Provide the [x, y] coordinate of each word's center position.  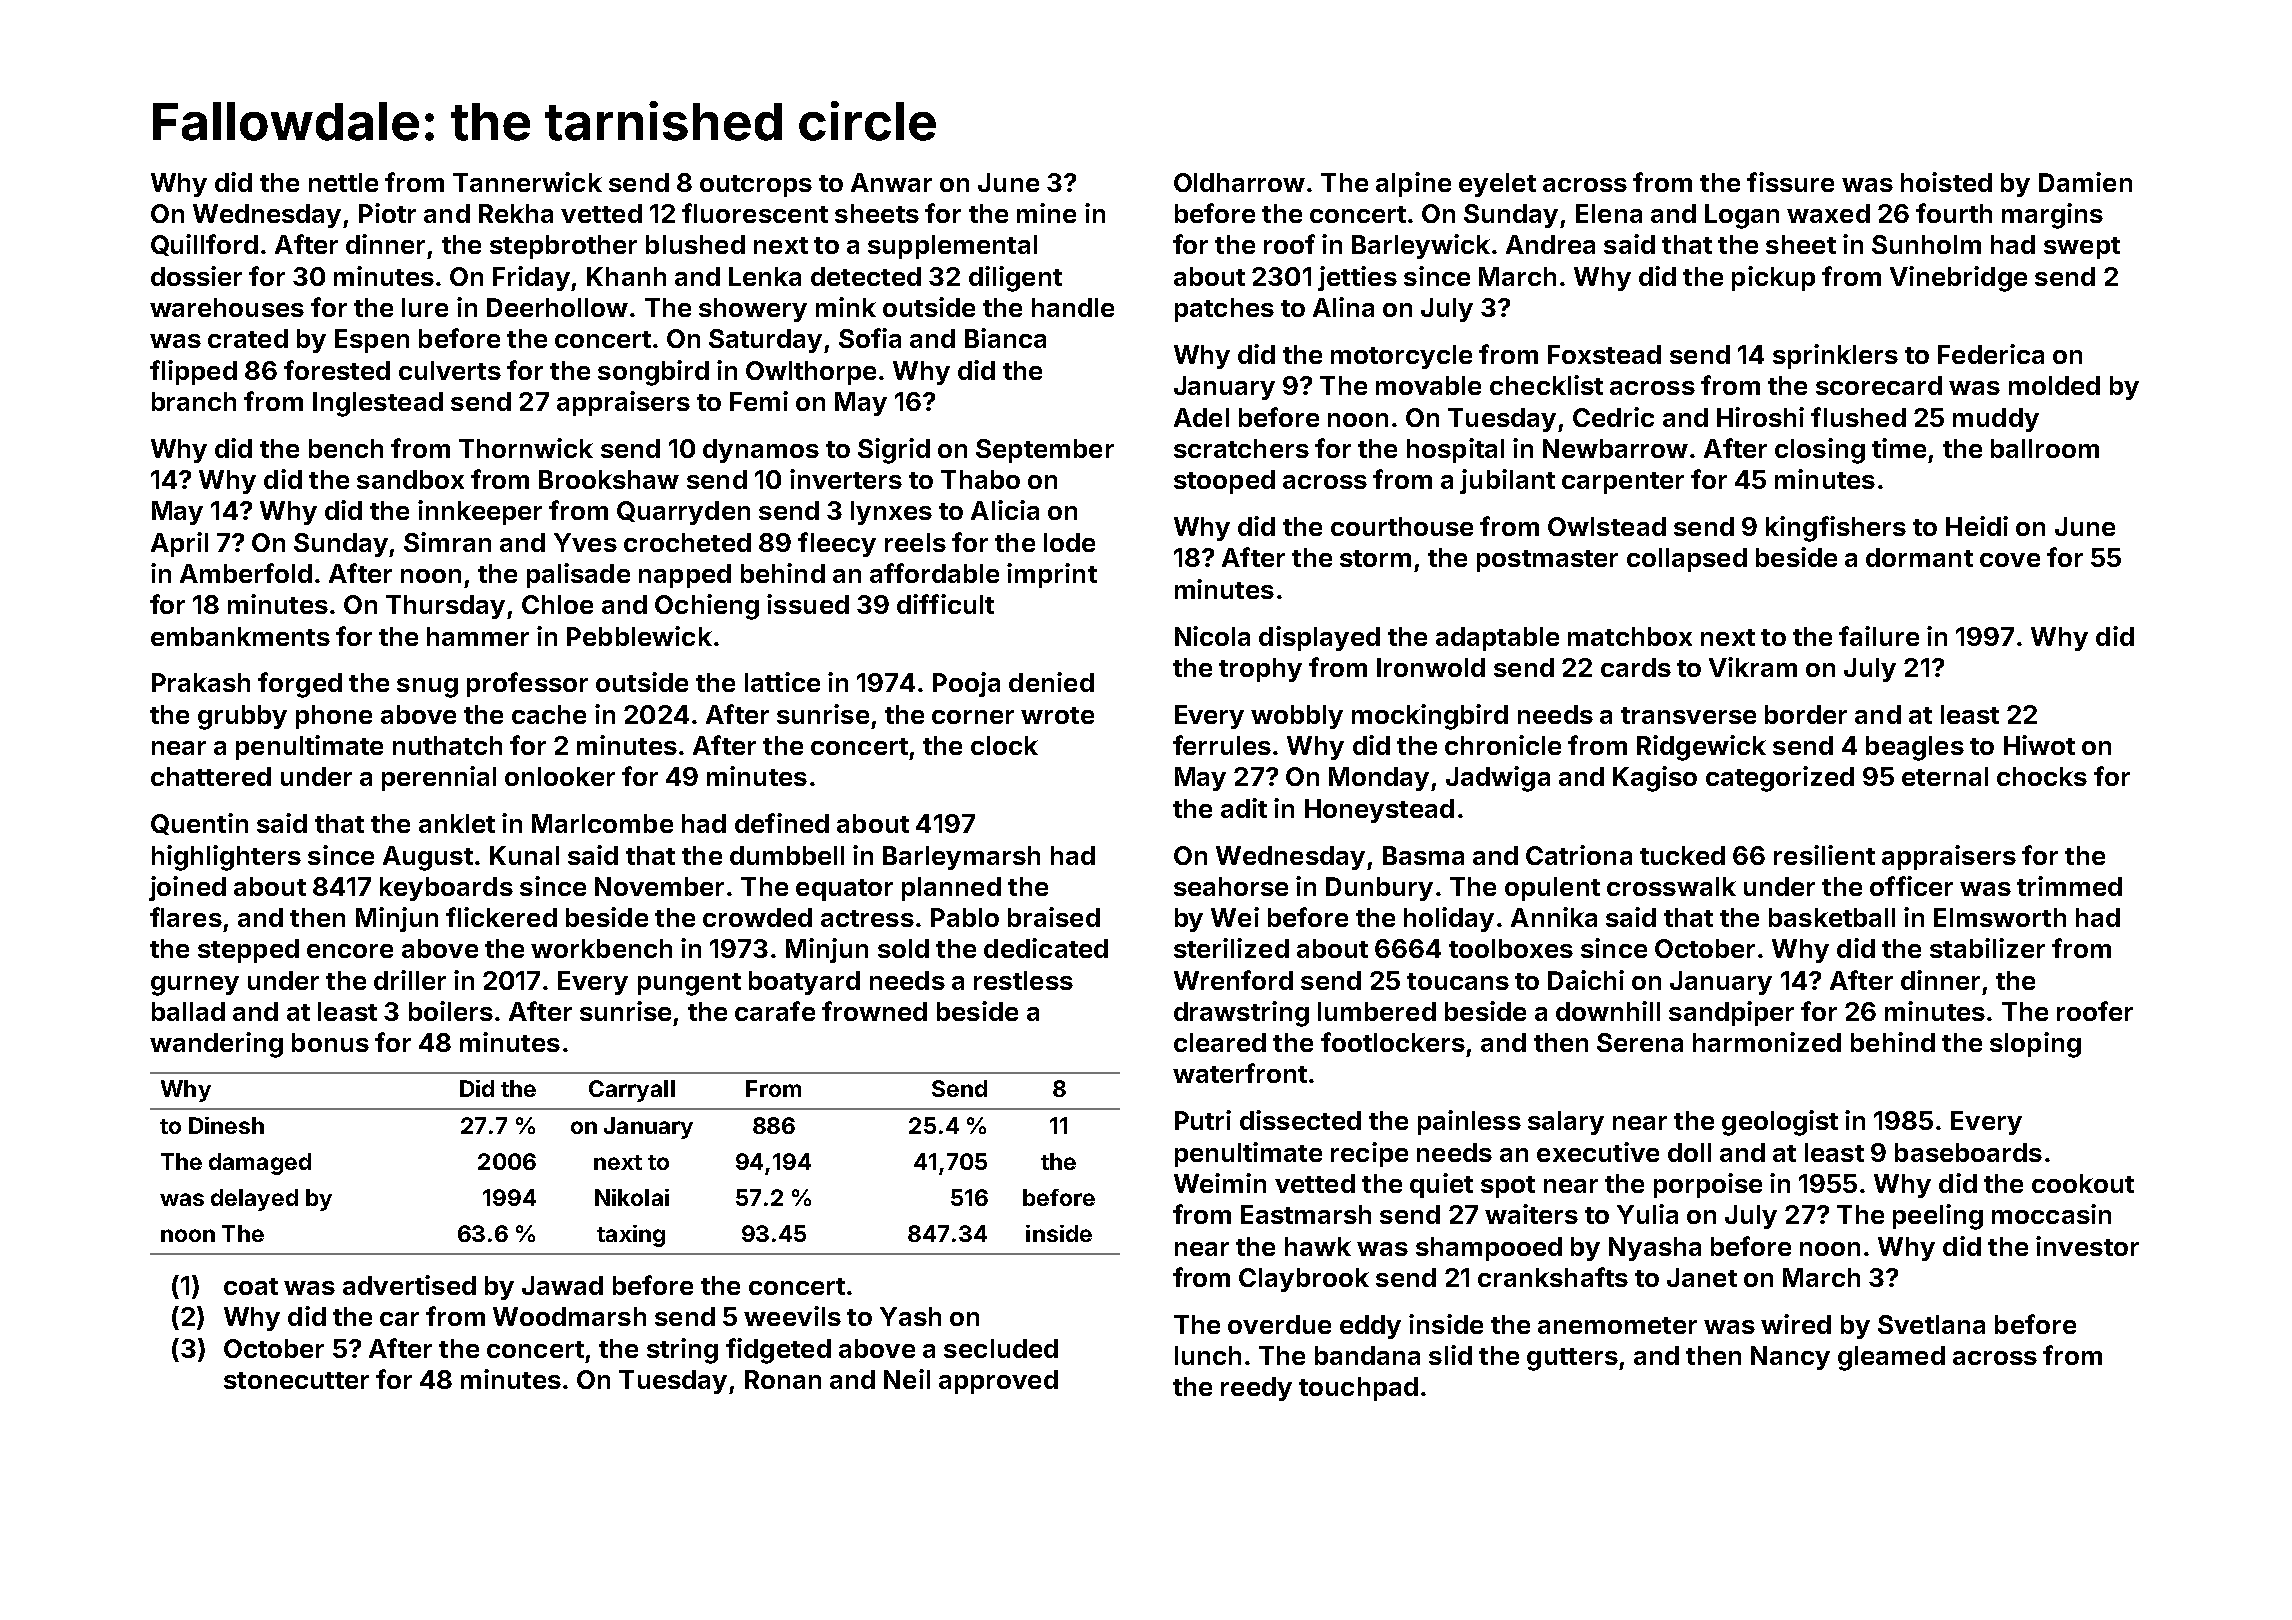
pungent [689, 984]
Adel [1201, 417]
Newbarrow [1615, 448]
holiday [1449, 919]
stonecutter [296, 1380]
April [179, 544]
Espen [372, 341]
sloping [2035, 1045]
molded [2054, 385]
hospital [1455, 450]
